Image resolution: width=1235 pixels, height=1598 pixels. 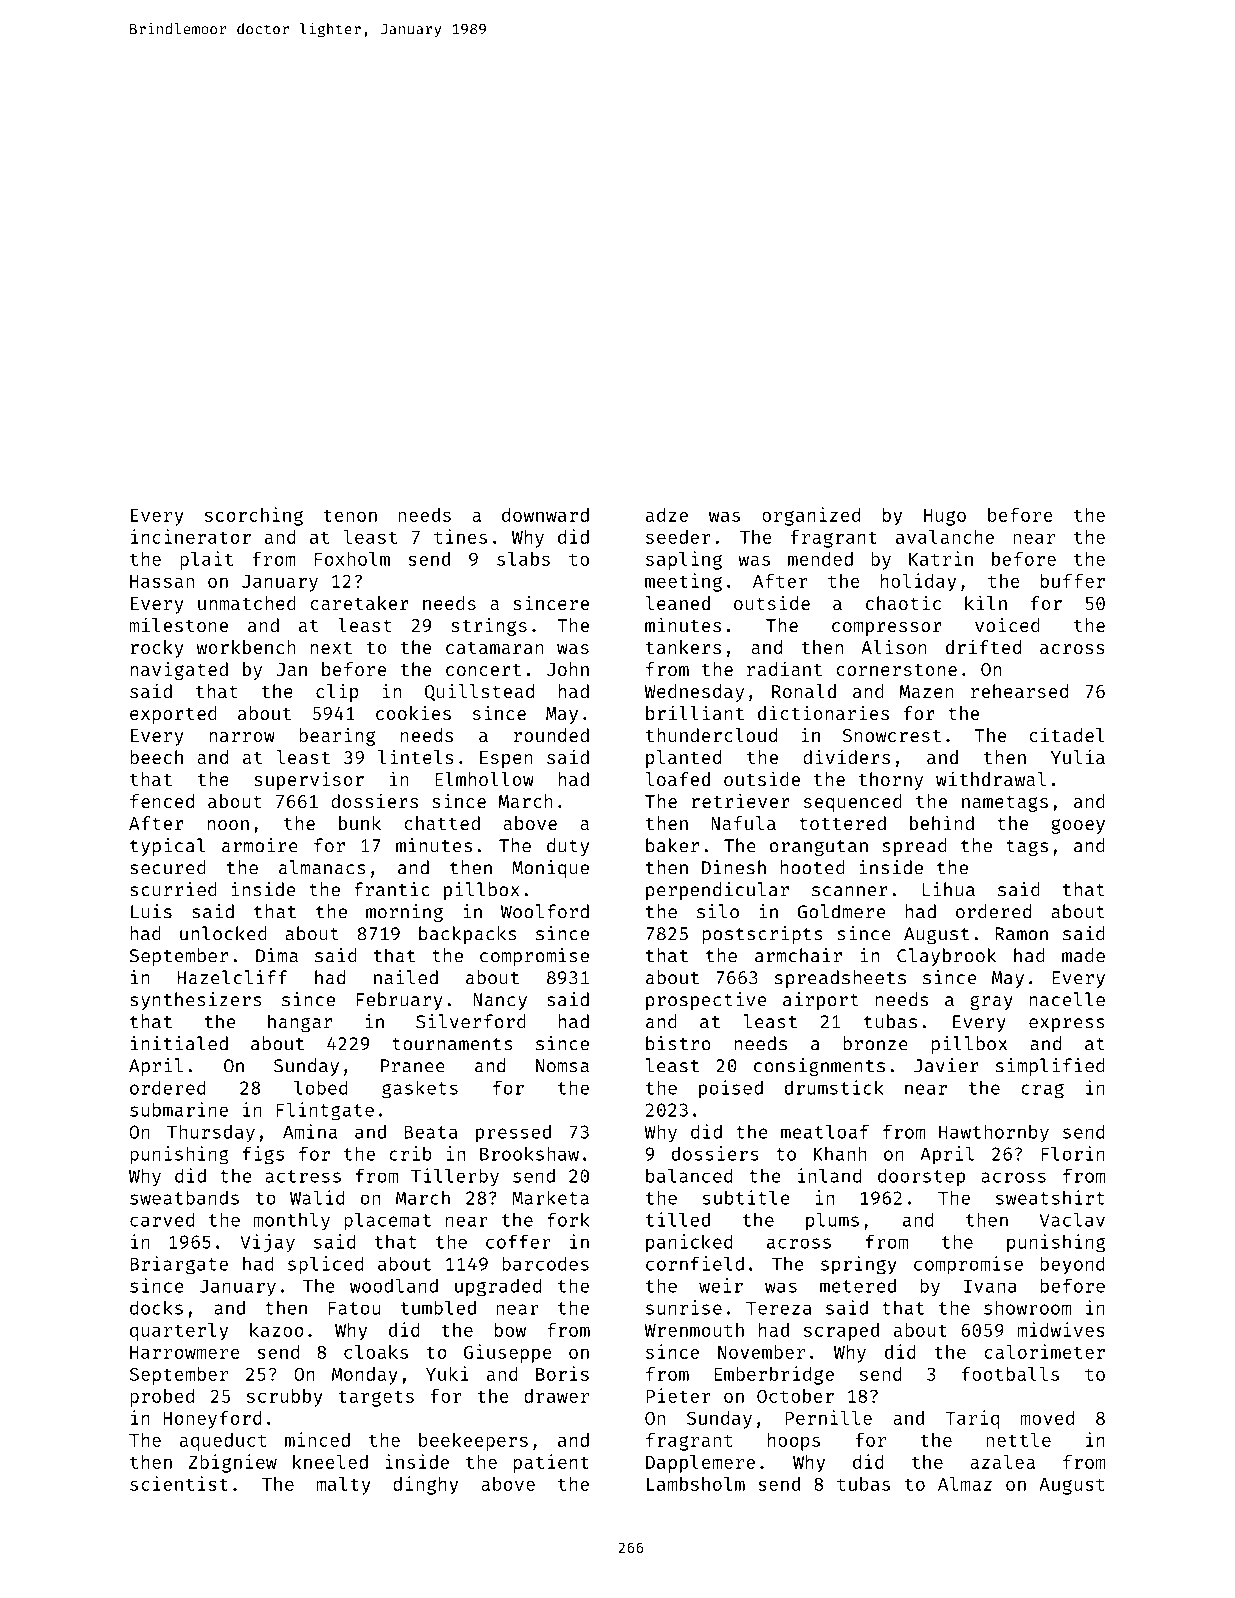 I want to click on Tereza, so click(x=778, y=1308).
